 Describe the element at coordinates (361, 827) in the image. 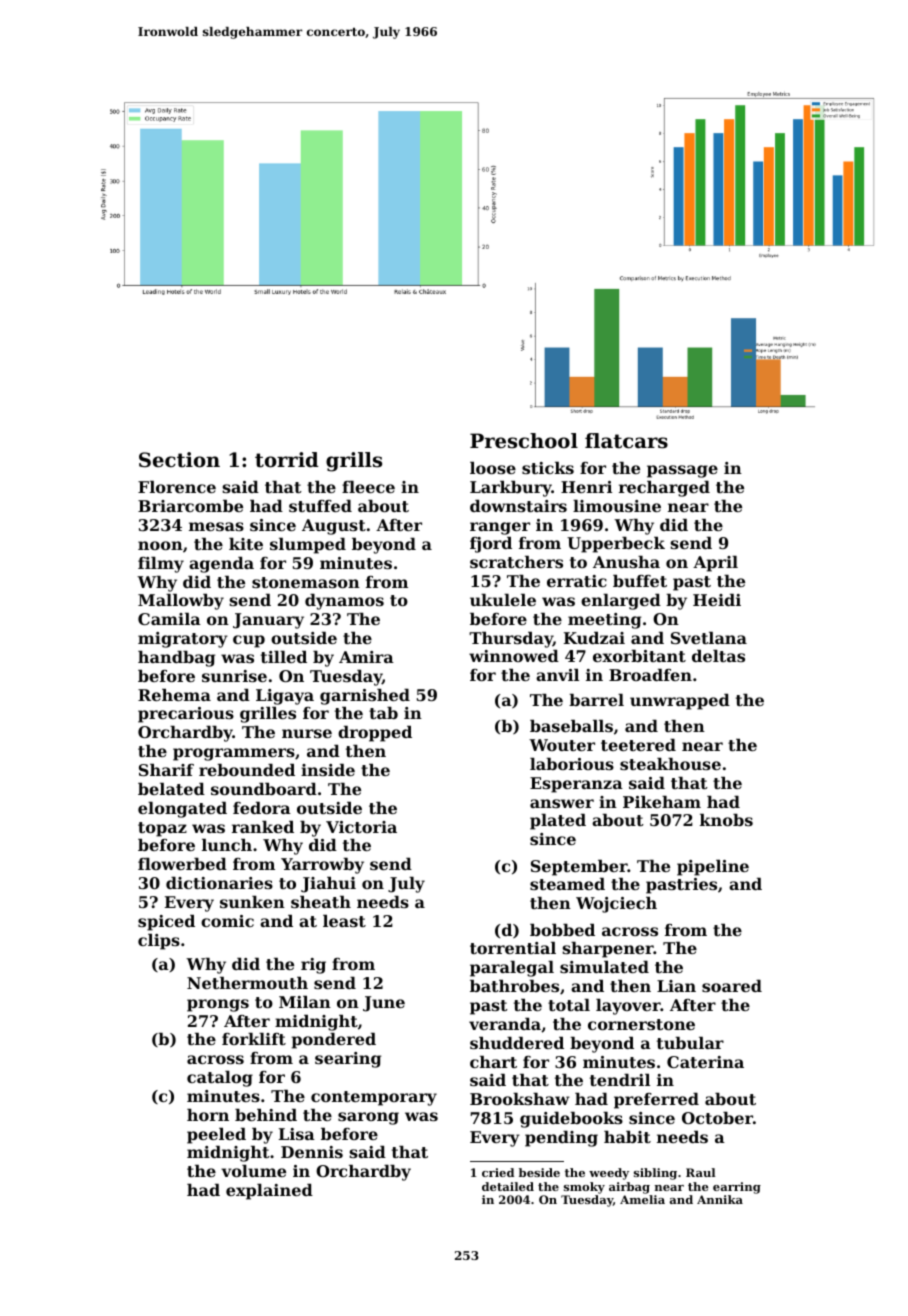

I see `Victoria` at that location.
